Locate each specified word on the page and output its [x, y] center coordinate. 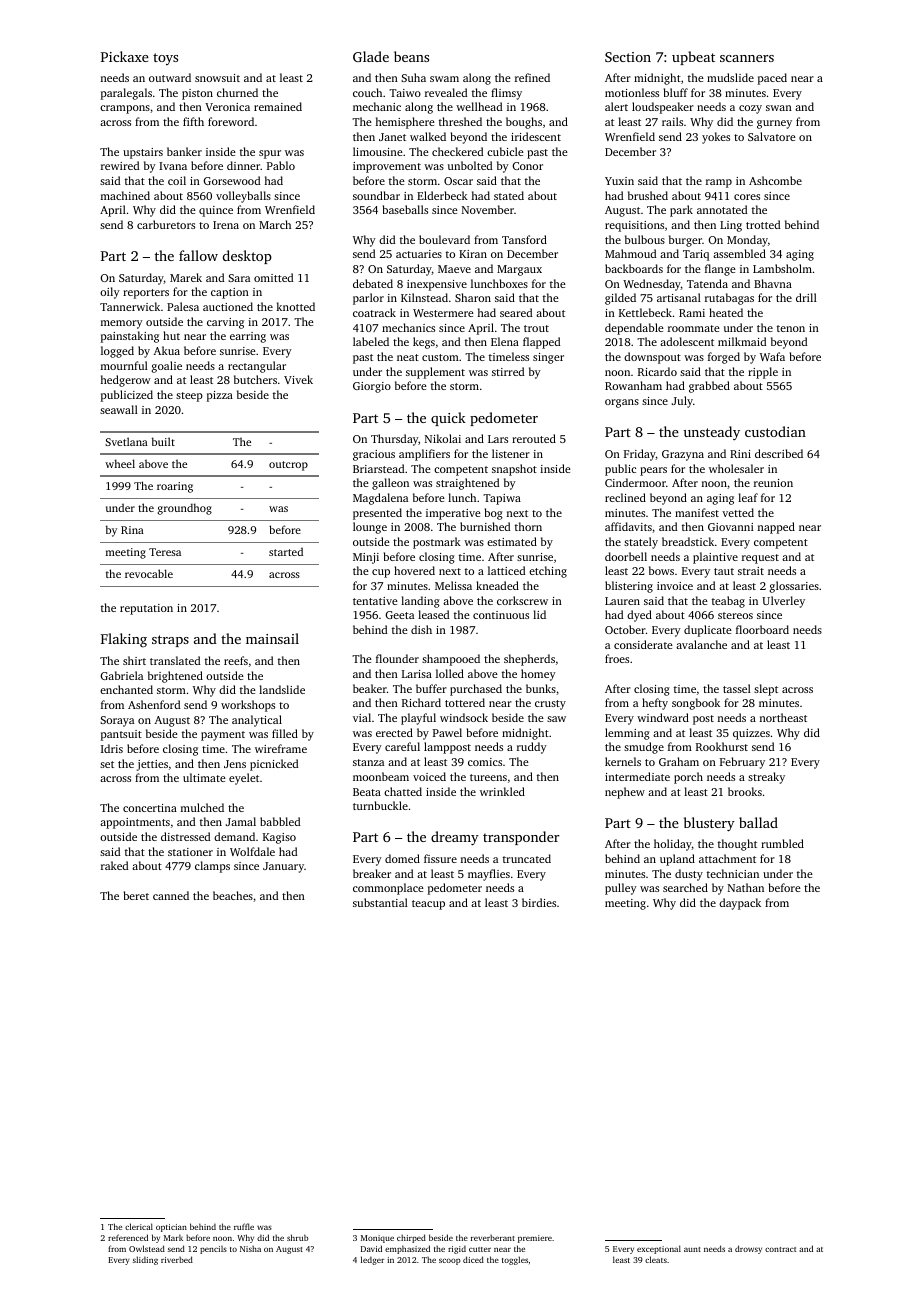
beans [411, 56]
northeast [783, 717]
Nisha [250, 1249]
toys [165, 59]
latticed [506, 570]
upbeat [693, 58]
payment [223, 736]
